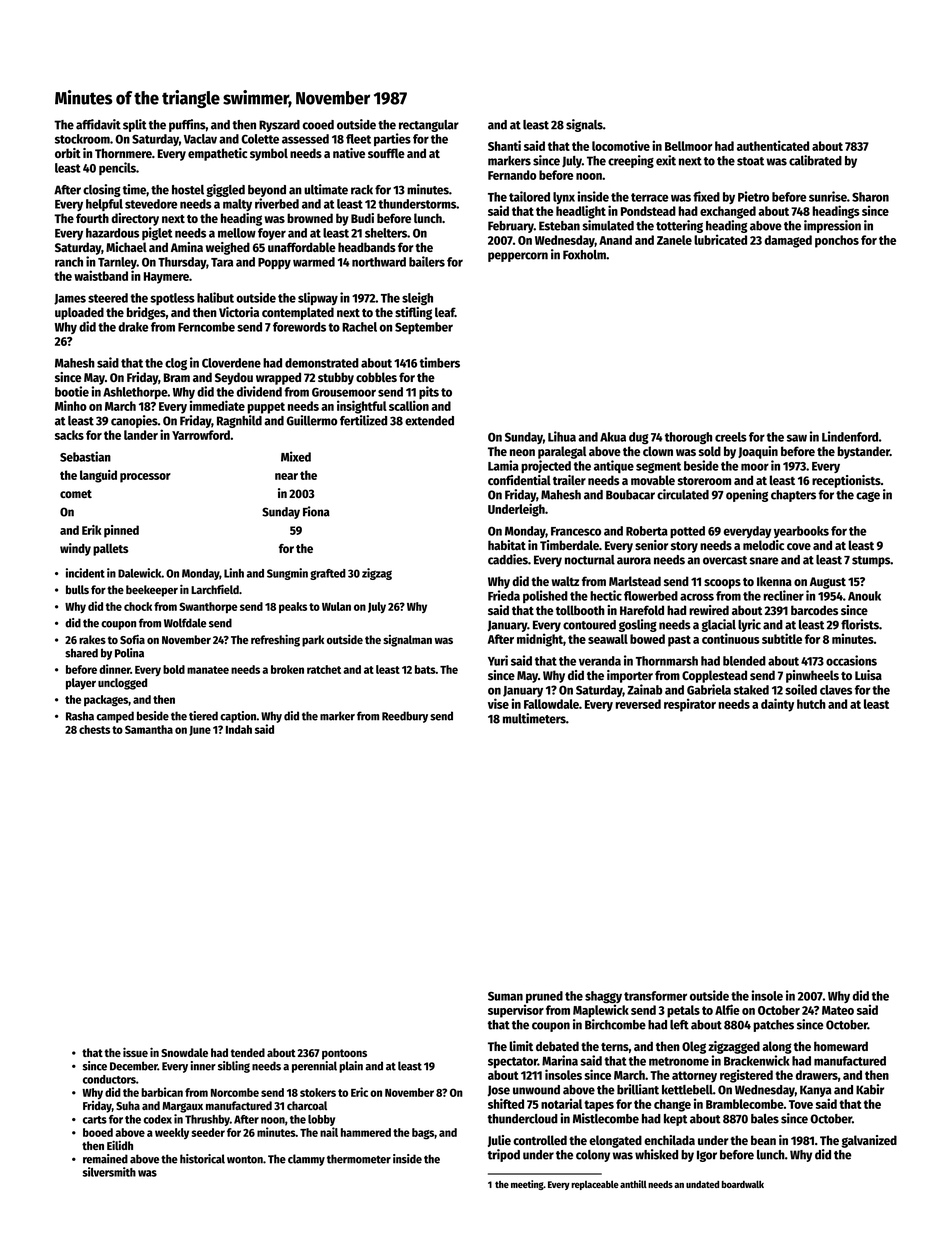 The width and height of the document is (952, 1233). Describe the element at coordinates (146, 313) in the document. I see `bridges` at that location.
